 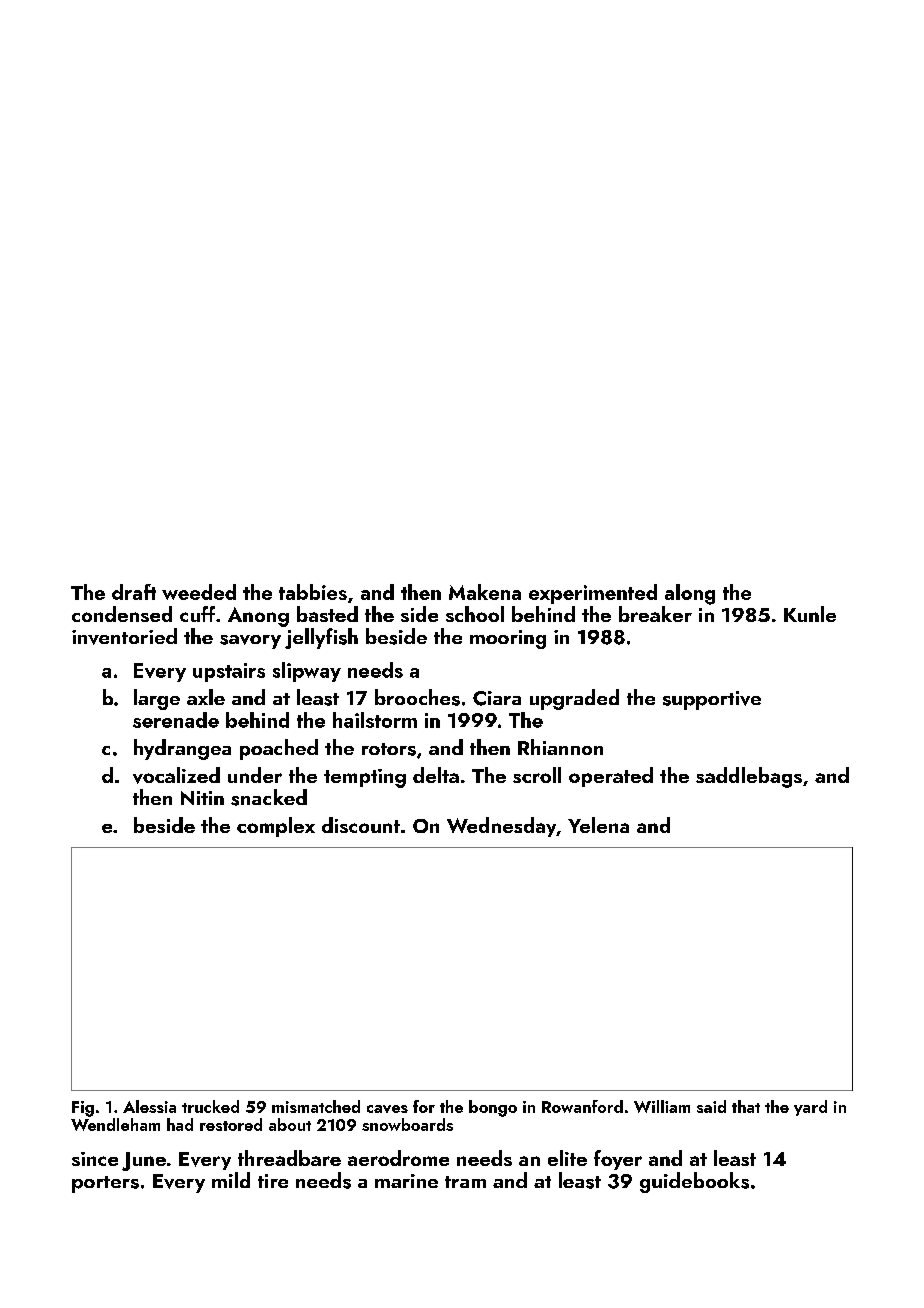 I want to click on supportive, so click(x=712, y=700).
